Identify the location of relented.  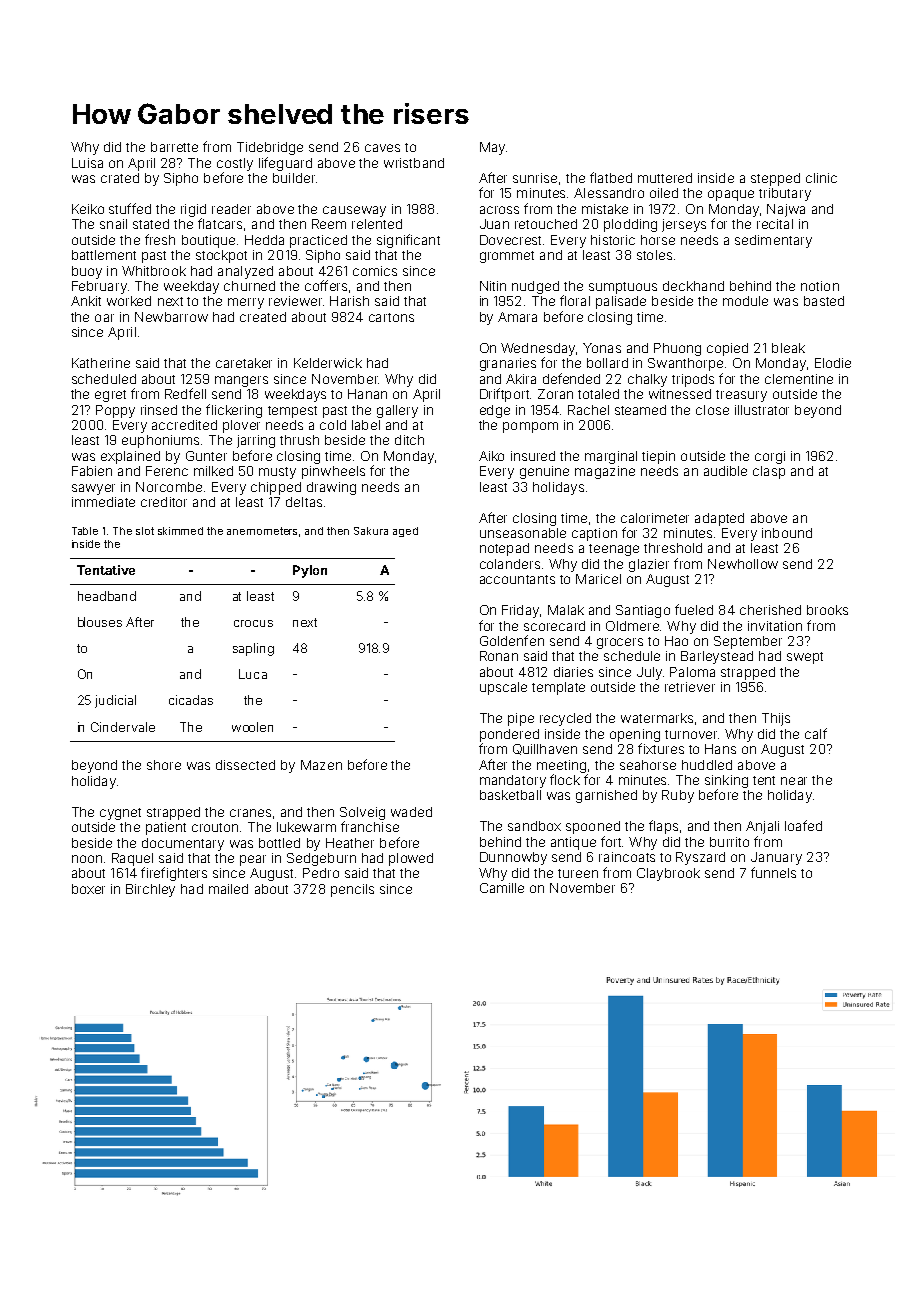
(377, 224).
